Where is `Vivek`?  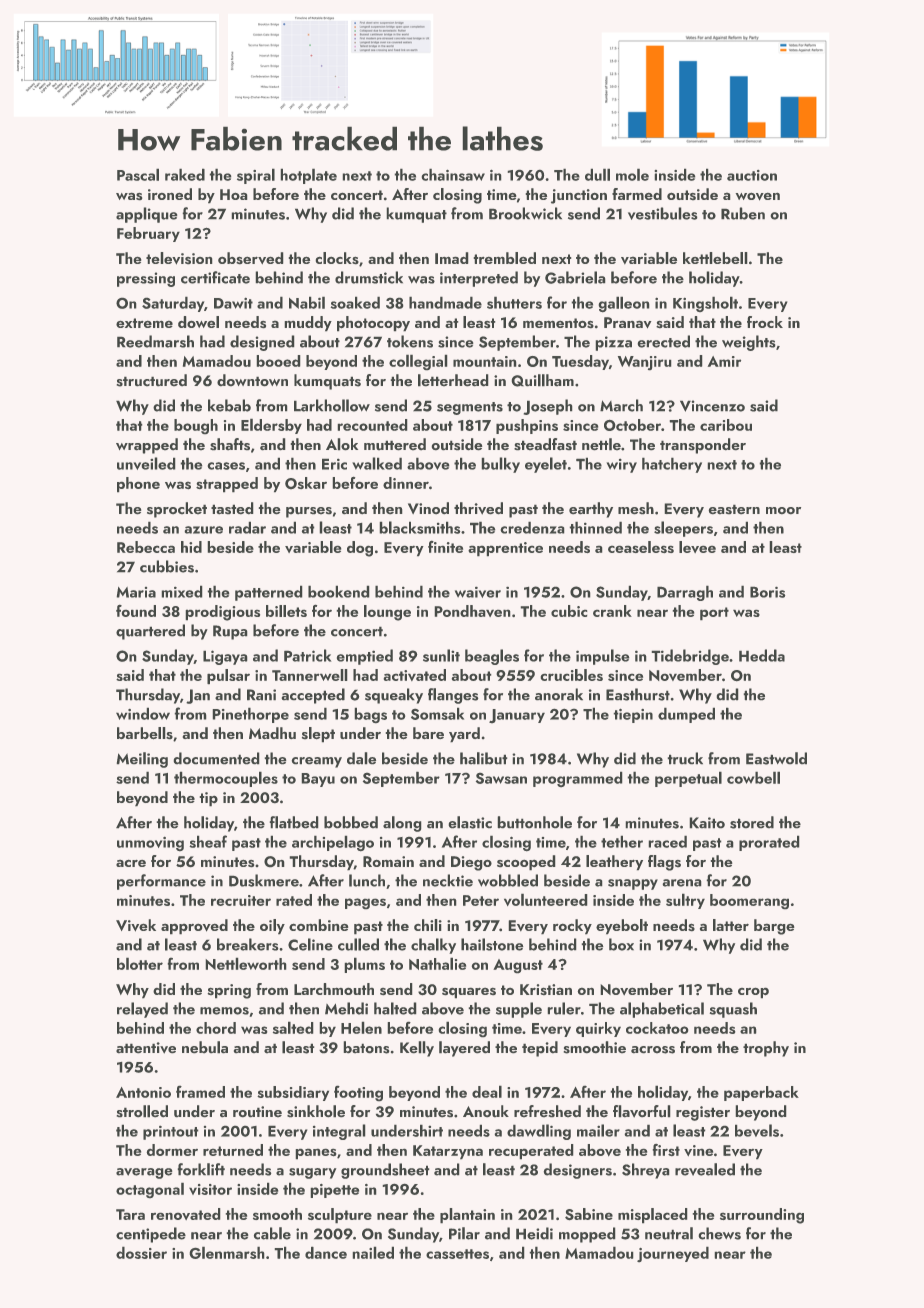
Vivek is located at coordinates (136, 925).
